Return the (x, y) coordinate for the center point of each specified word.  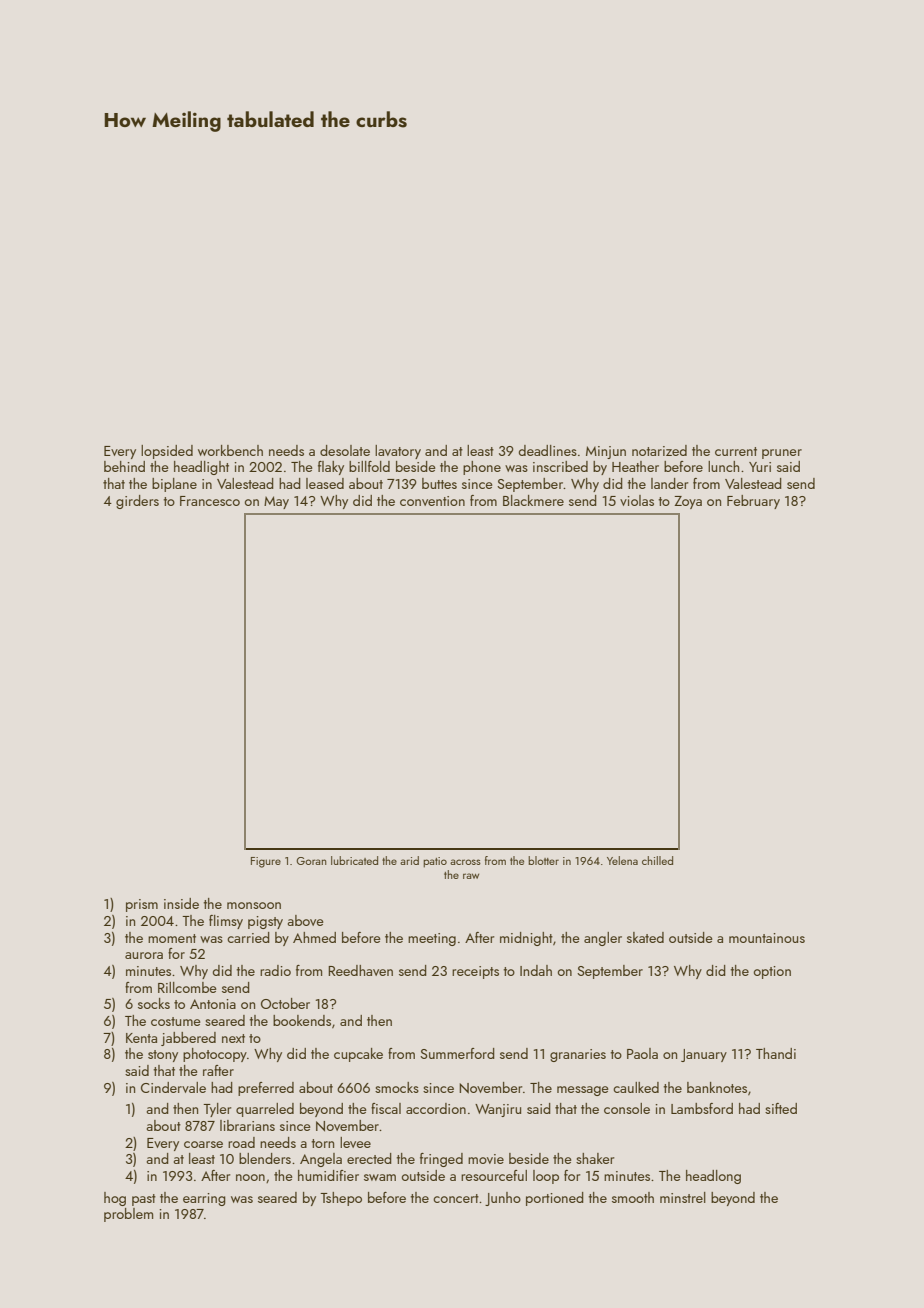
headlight (201, 468)
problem (128, 1215)
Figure (266, 862)
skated (645, 937)
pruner (782, 454)
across (465, 862)
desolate (345, 450)
